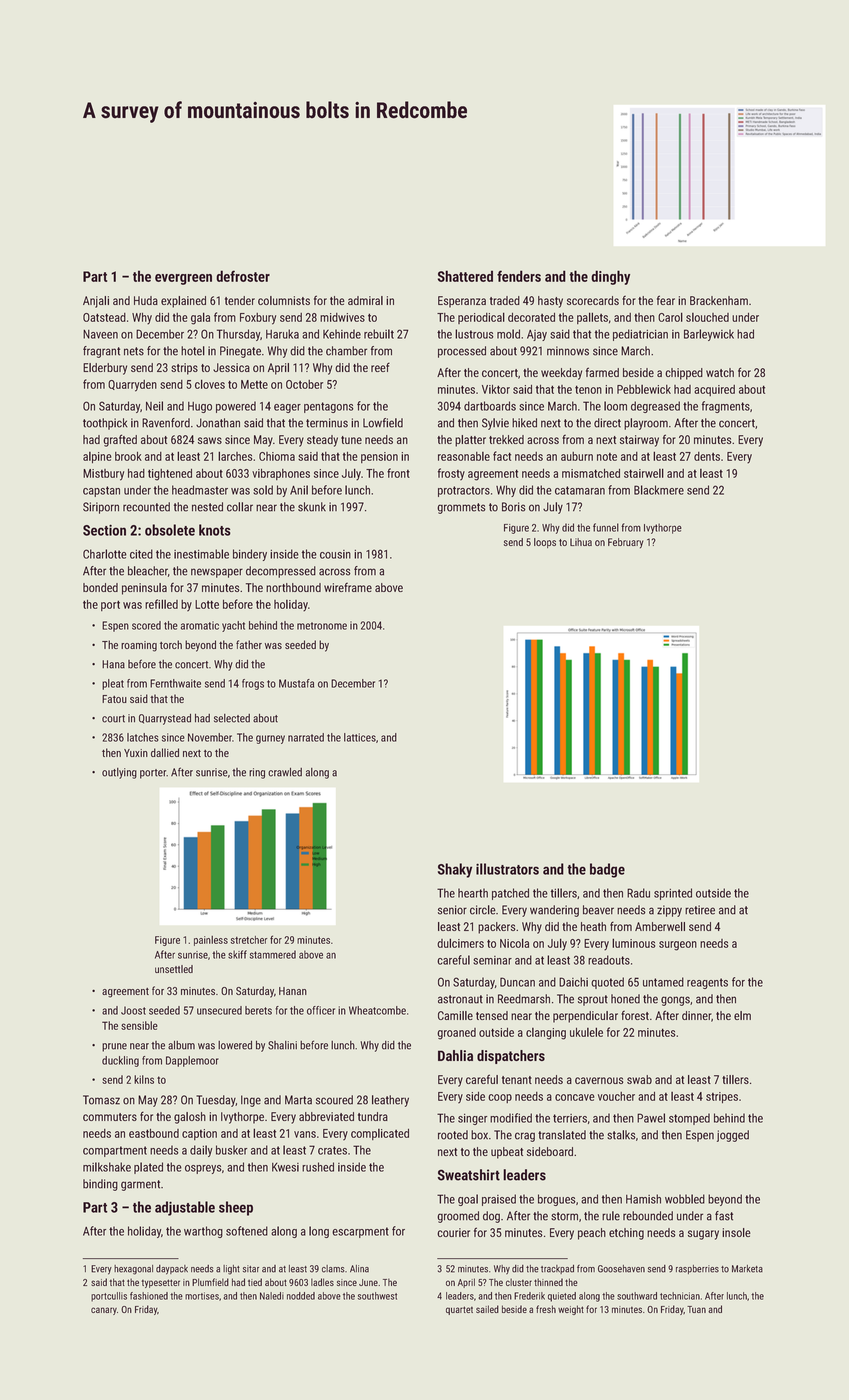 Image resolution: width=849 pixels, height=1400 pixels. Describe the element at coordinates (611, 277) in the page. I see `dinghy` at that location.
